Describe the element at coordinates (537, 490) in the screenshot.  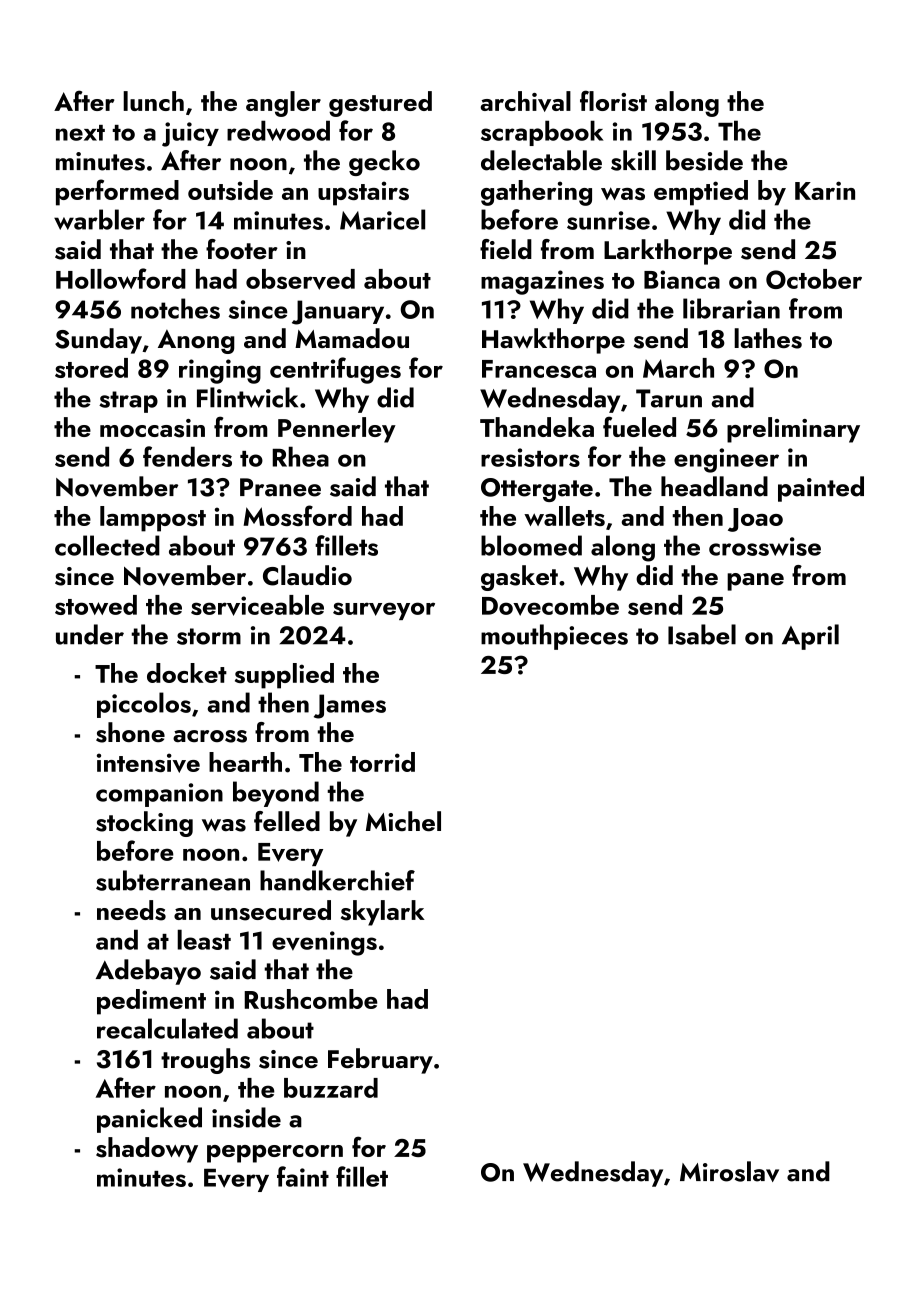
I see `Ottergate` at that location.
